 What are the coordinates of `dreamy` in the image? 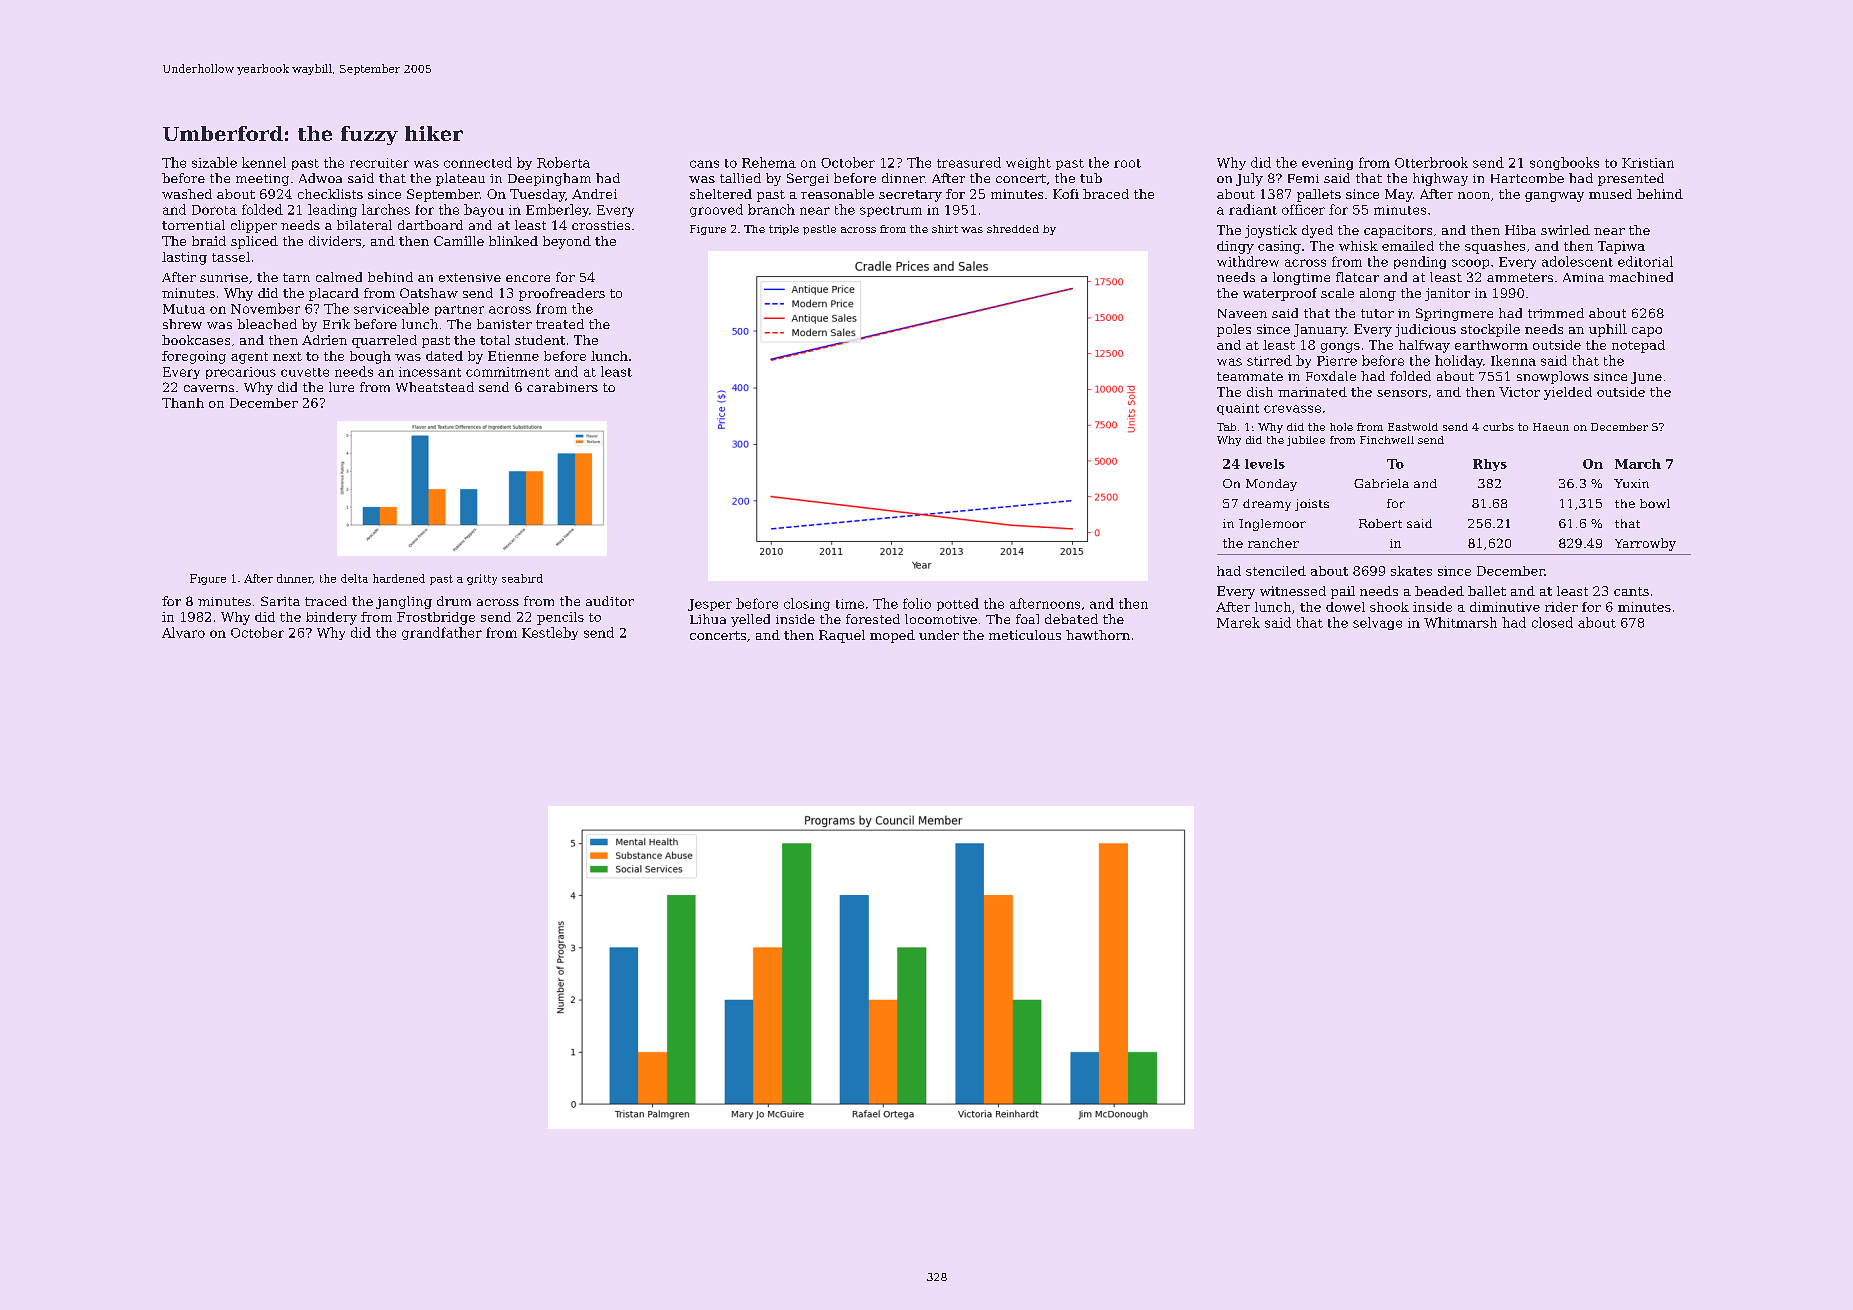 It's located at (1267, 505).
